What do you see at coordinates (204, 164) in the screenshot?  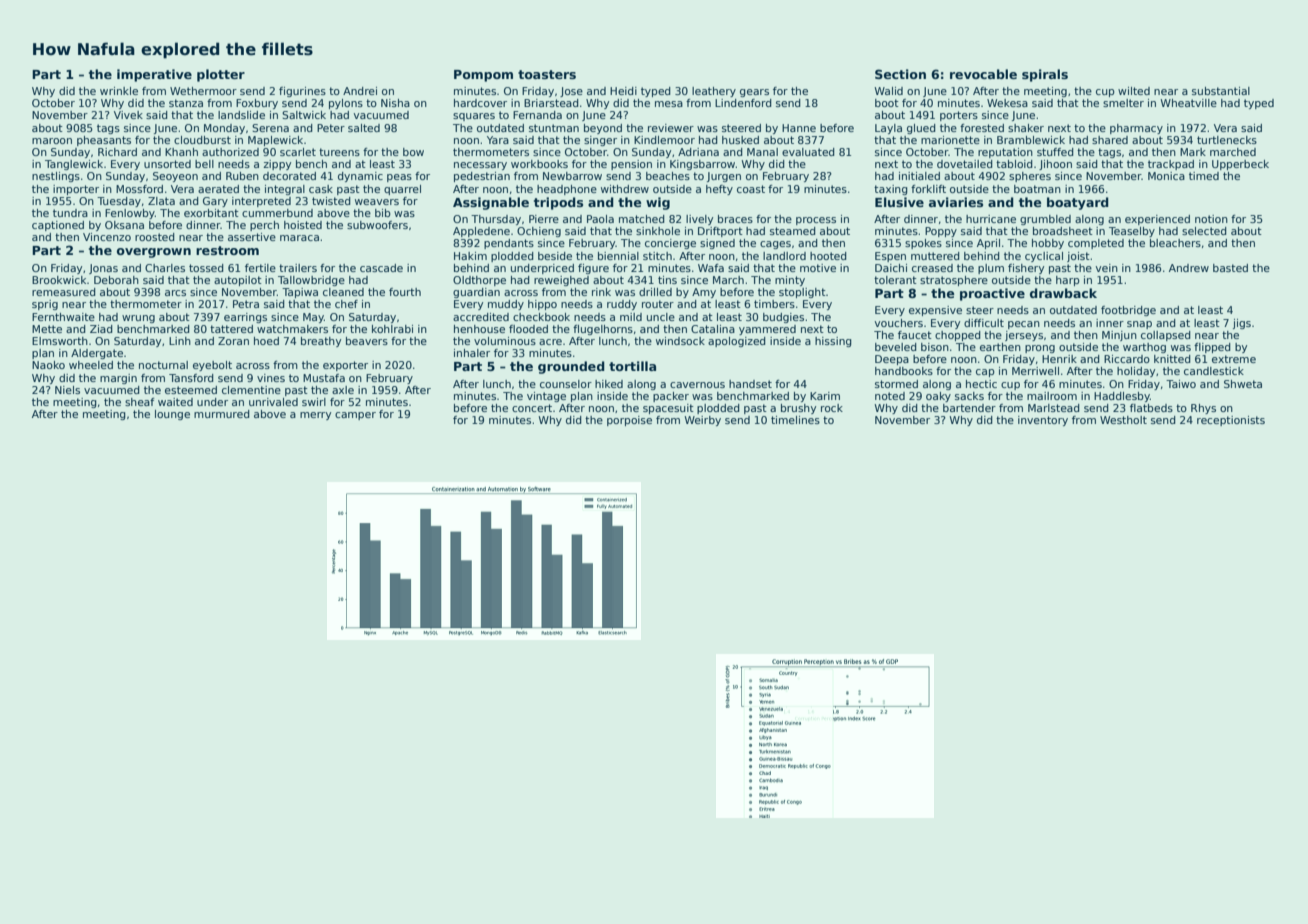 I see `bell` at bounding box center [204, 164].
